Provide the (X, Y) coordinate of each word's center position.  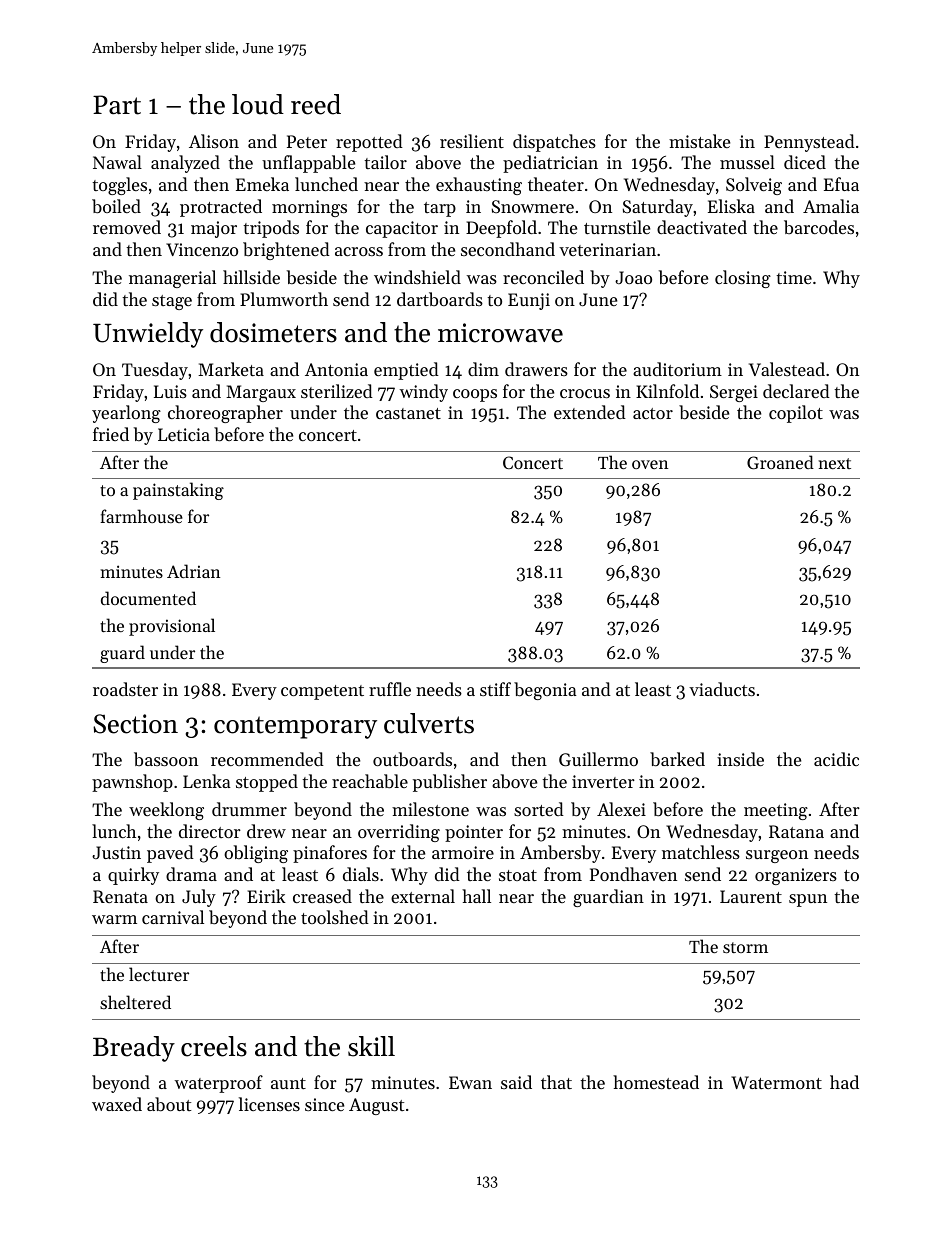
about (169, 1104)
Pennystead (809, 143)
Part (117, 105)
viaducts (722, 689)
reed (316, 104)
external (423, 896)
